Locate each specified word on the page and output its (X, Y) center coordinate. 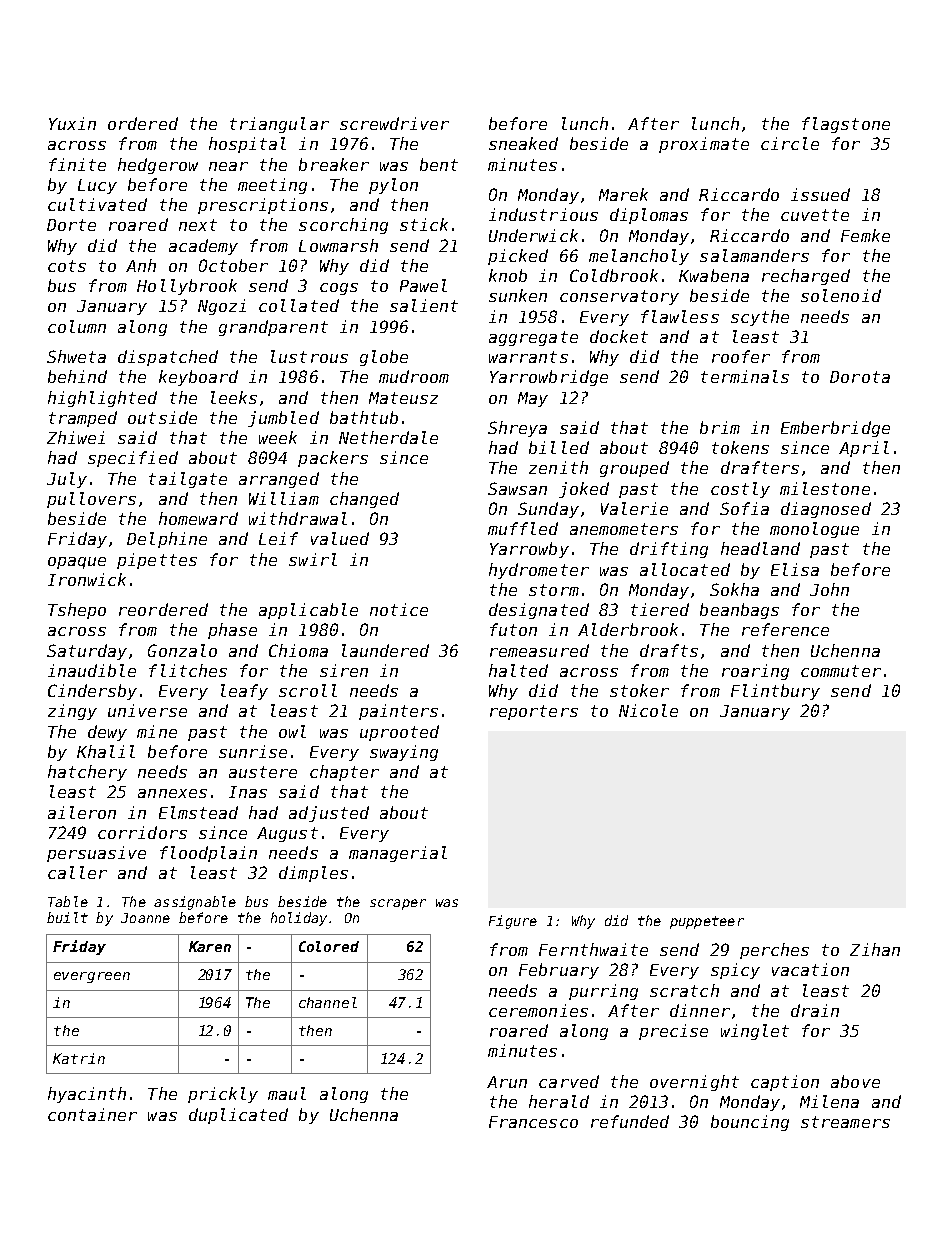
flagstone (846, 125)
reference (785, 629)
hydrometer (539, 571)
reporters (534, 712)
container (92, 1114)
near (228, 166)
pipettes (157, 561)
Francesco (533, 1122)
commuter (841, 671)
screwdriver (394, 123)
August (287, 834)
